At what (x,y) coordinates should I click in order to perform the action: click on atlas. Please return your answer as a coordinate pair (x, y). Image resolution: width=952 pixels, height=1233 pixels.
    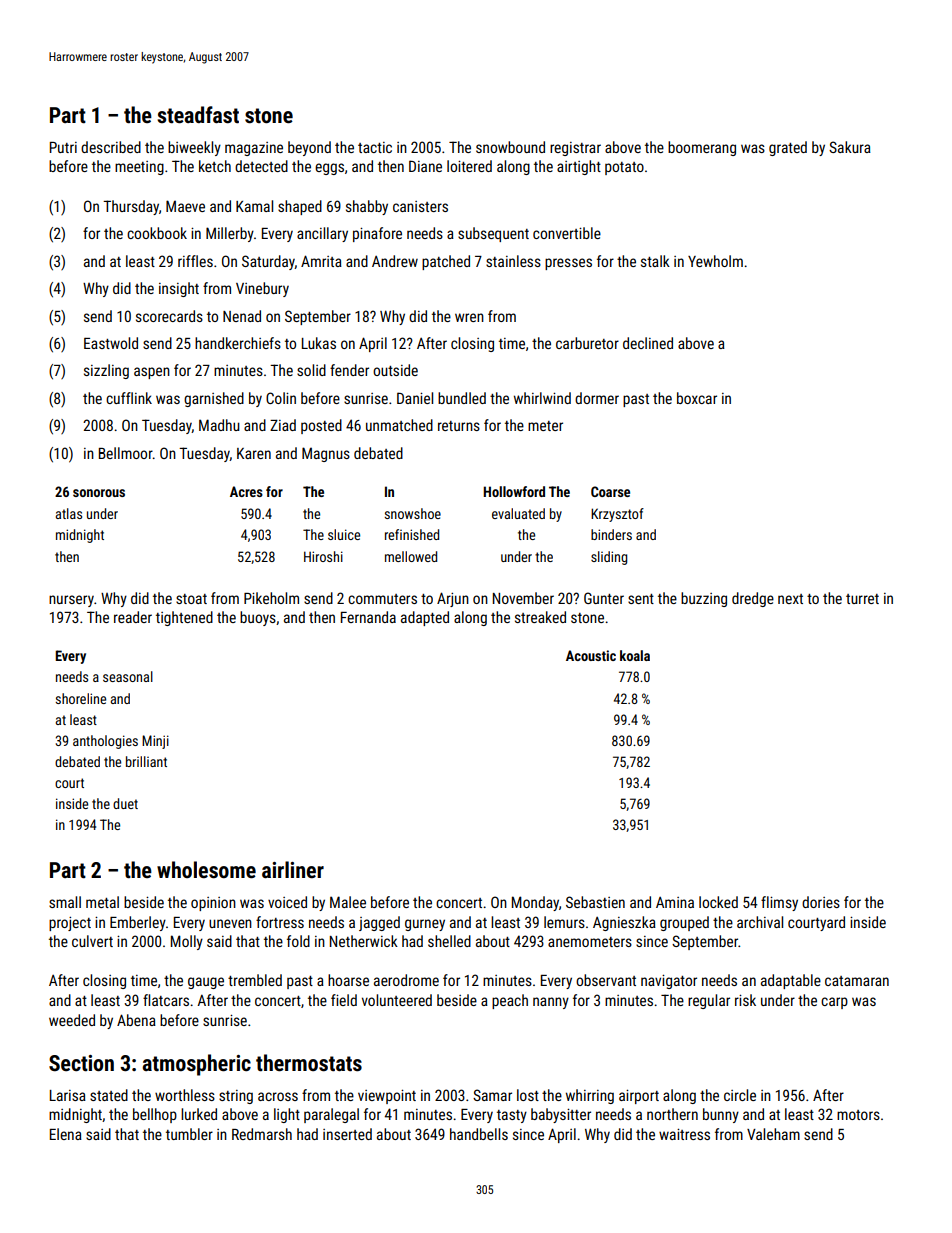
    Looking at the image, I should click on (69, 513).
